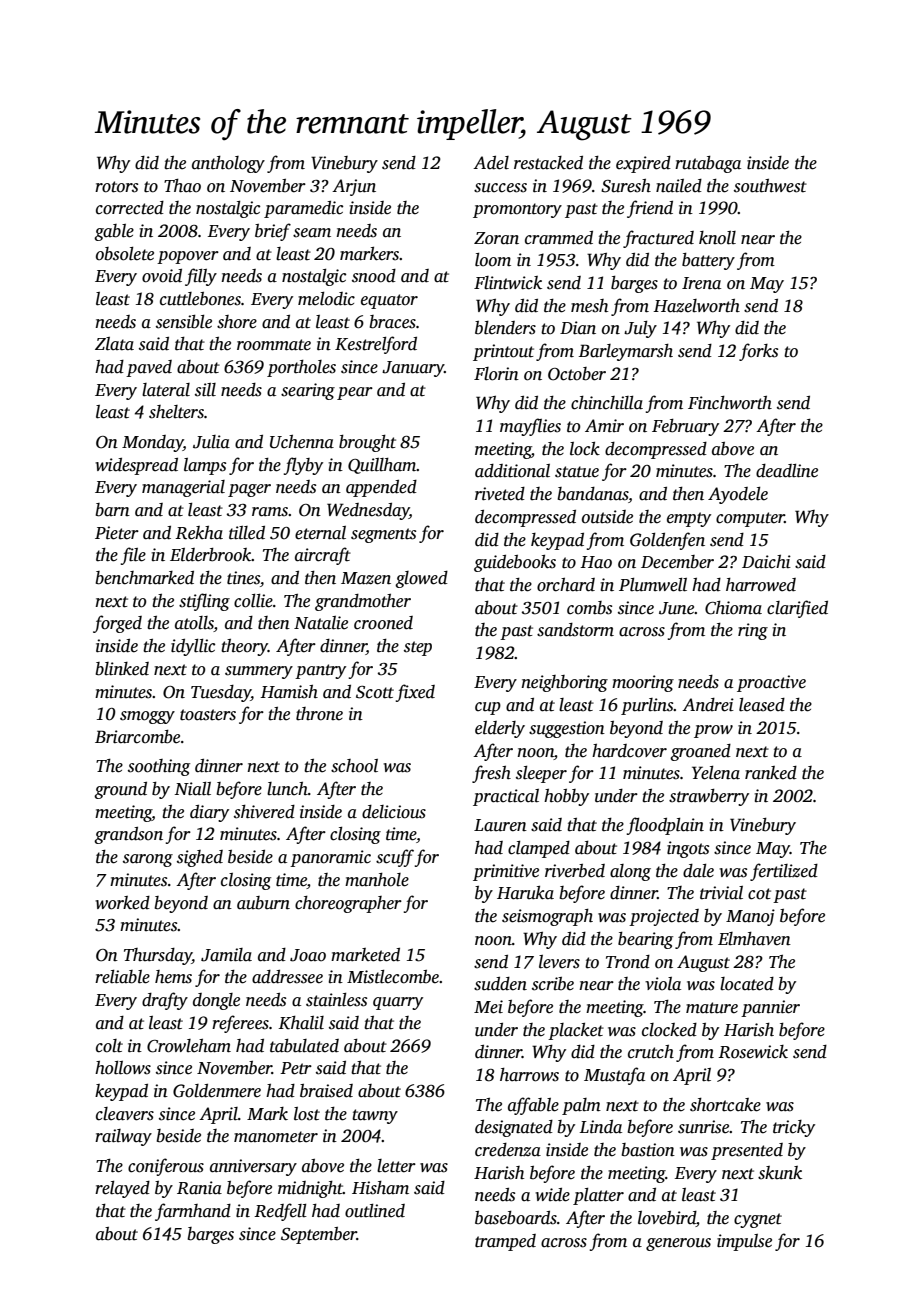  I want to click on Quillham, so click(382, 466).
